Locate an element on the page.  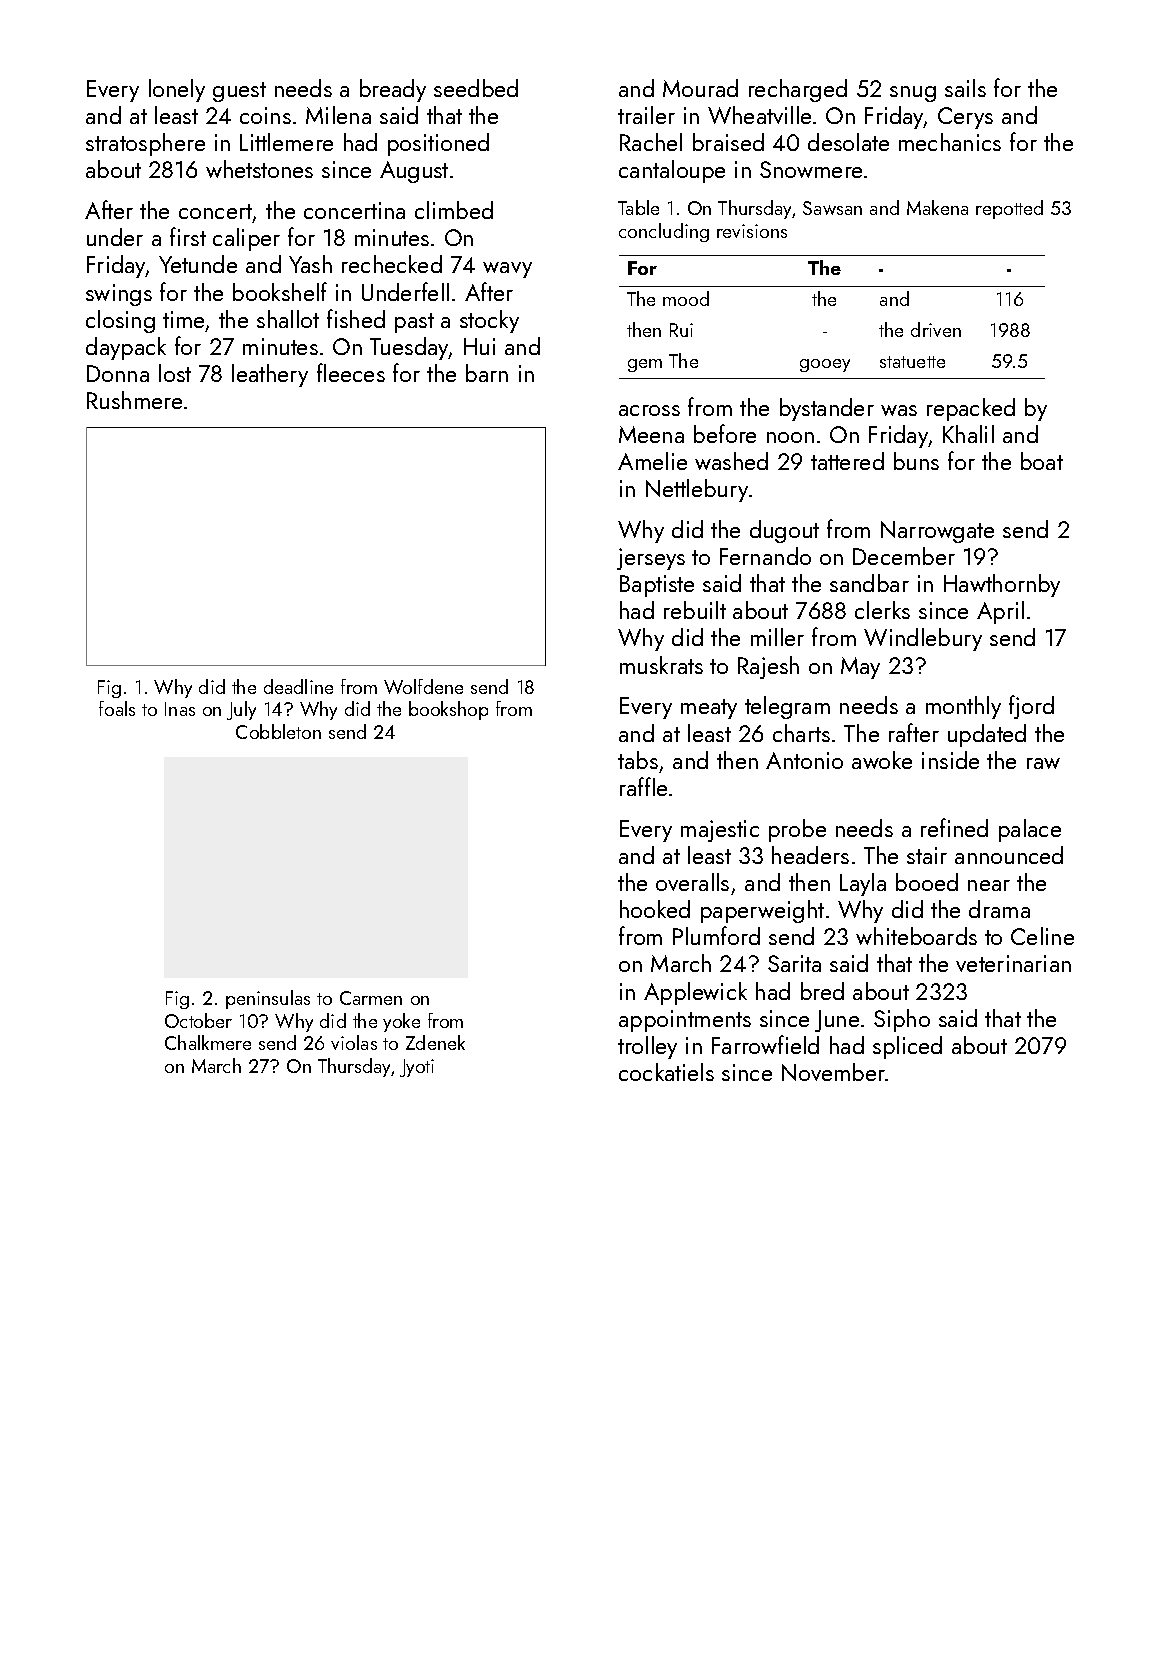
driven is located at coordinates (936, 329).
